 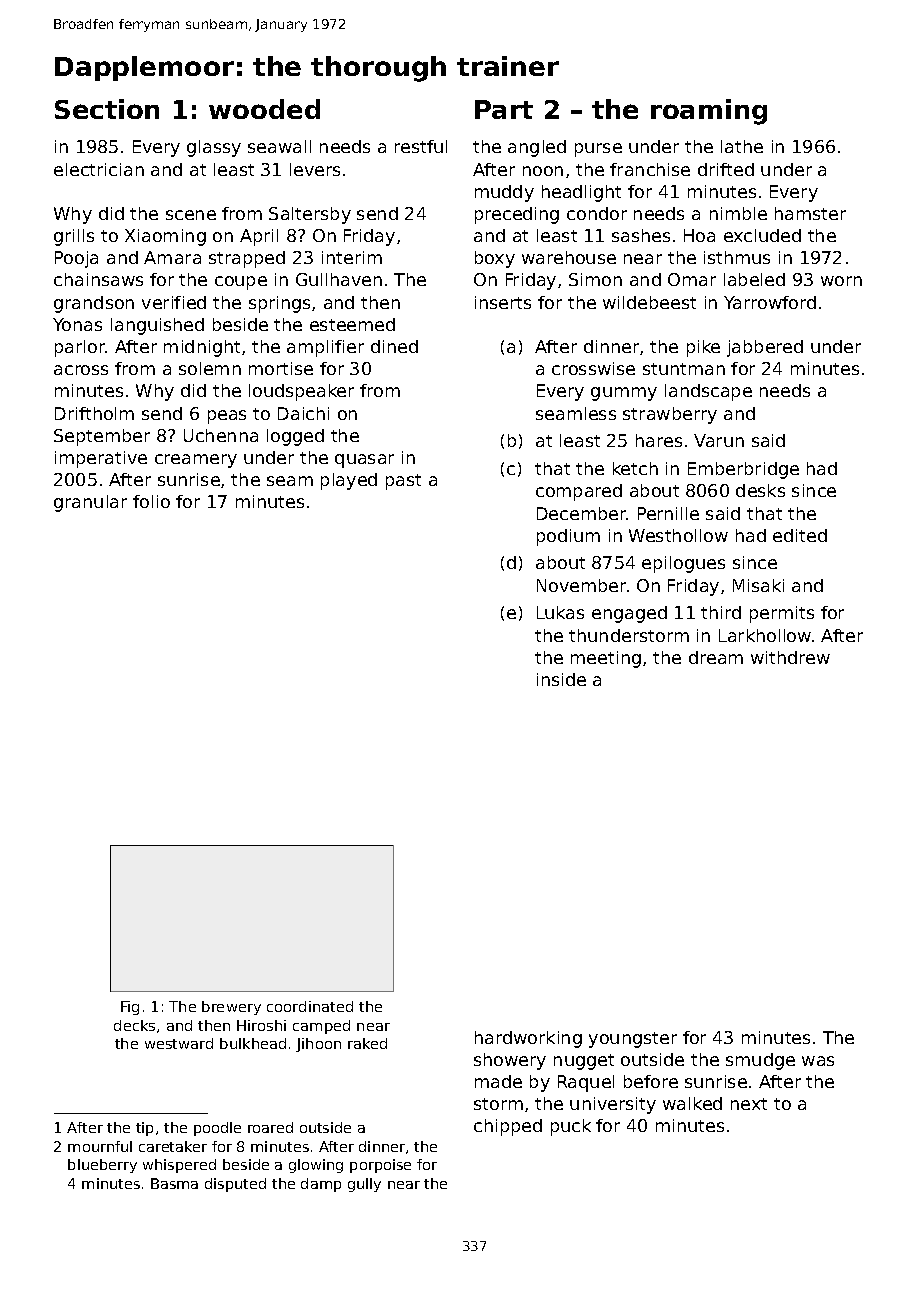 I want to click on boxy, so click(x=495, y=259).
